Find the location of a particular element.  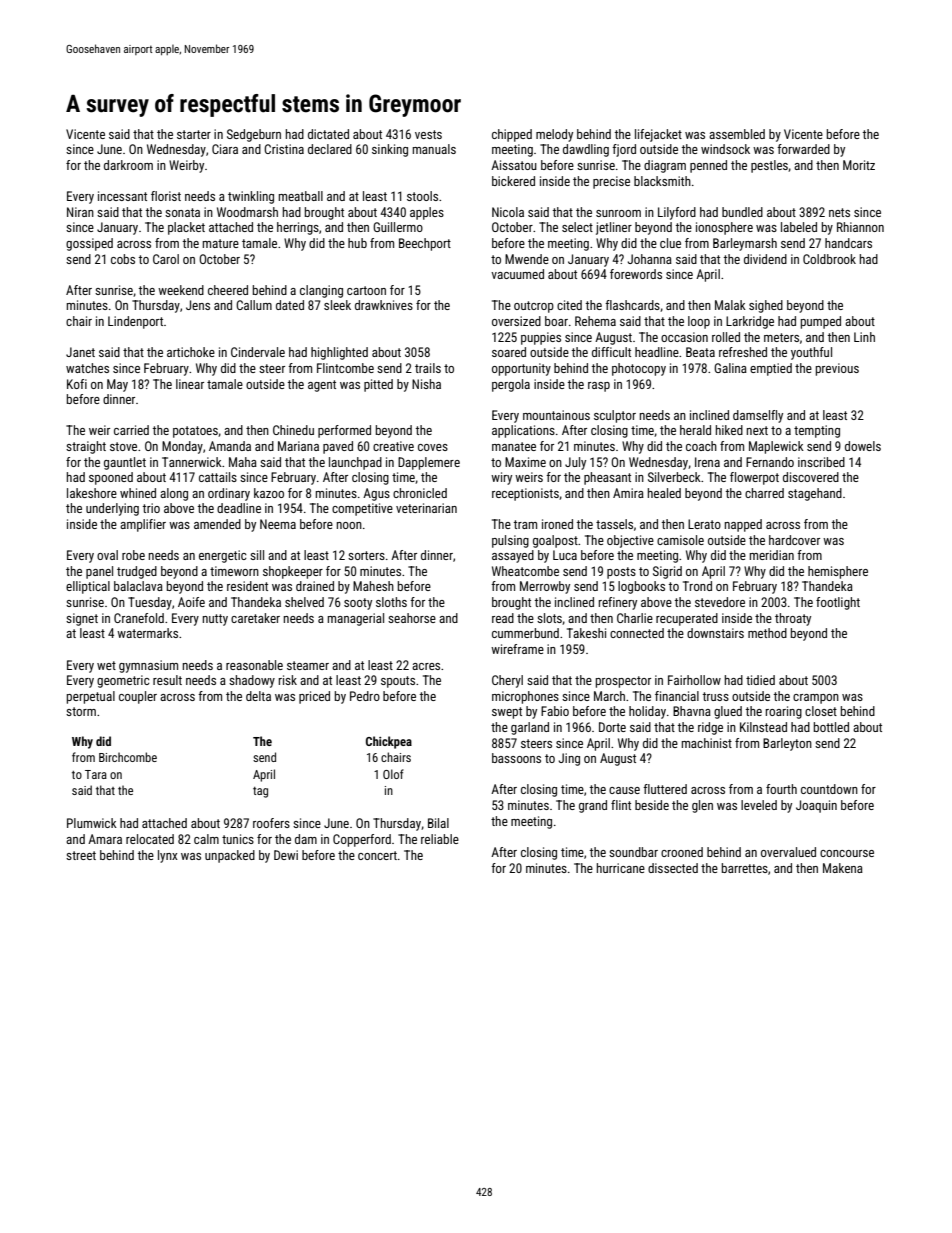

sculptor is located at coordinates (615, 416).
